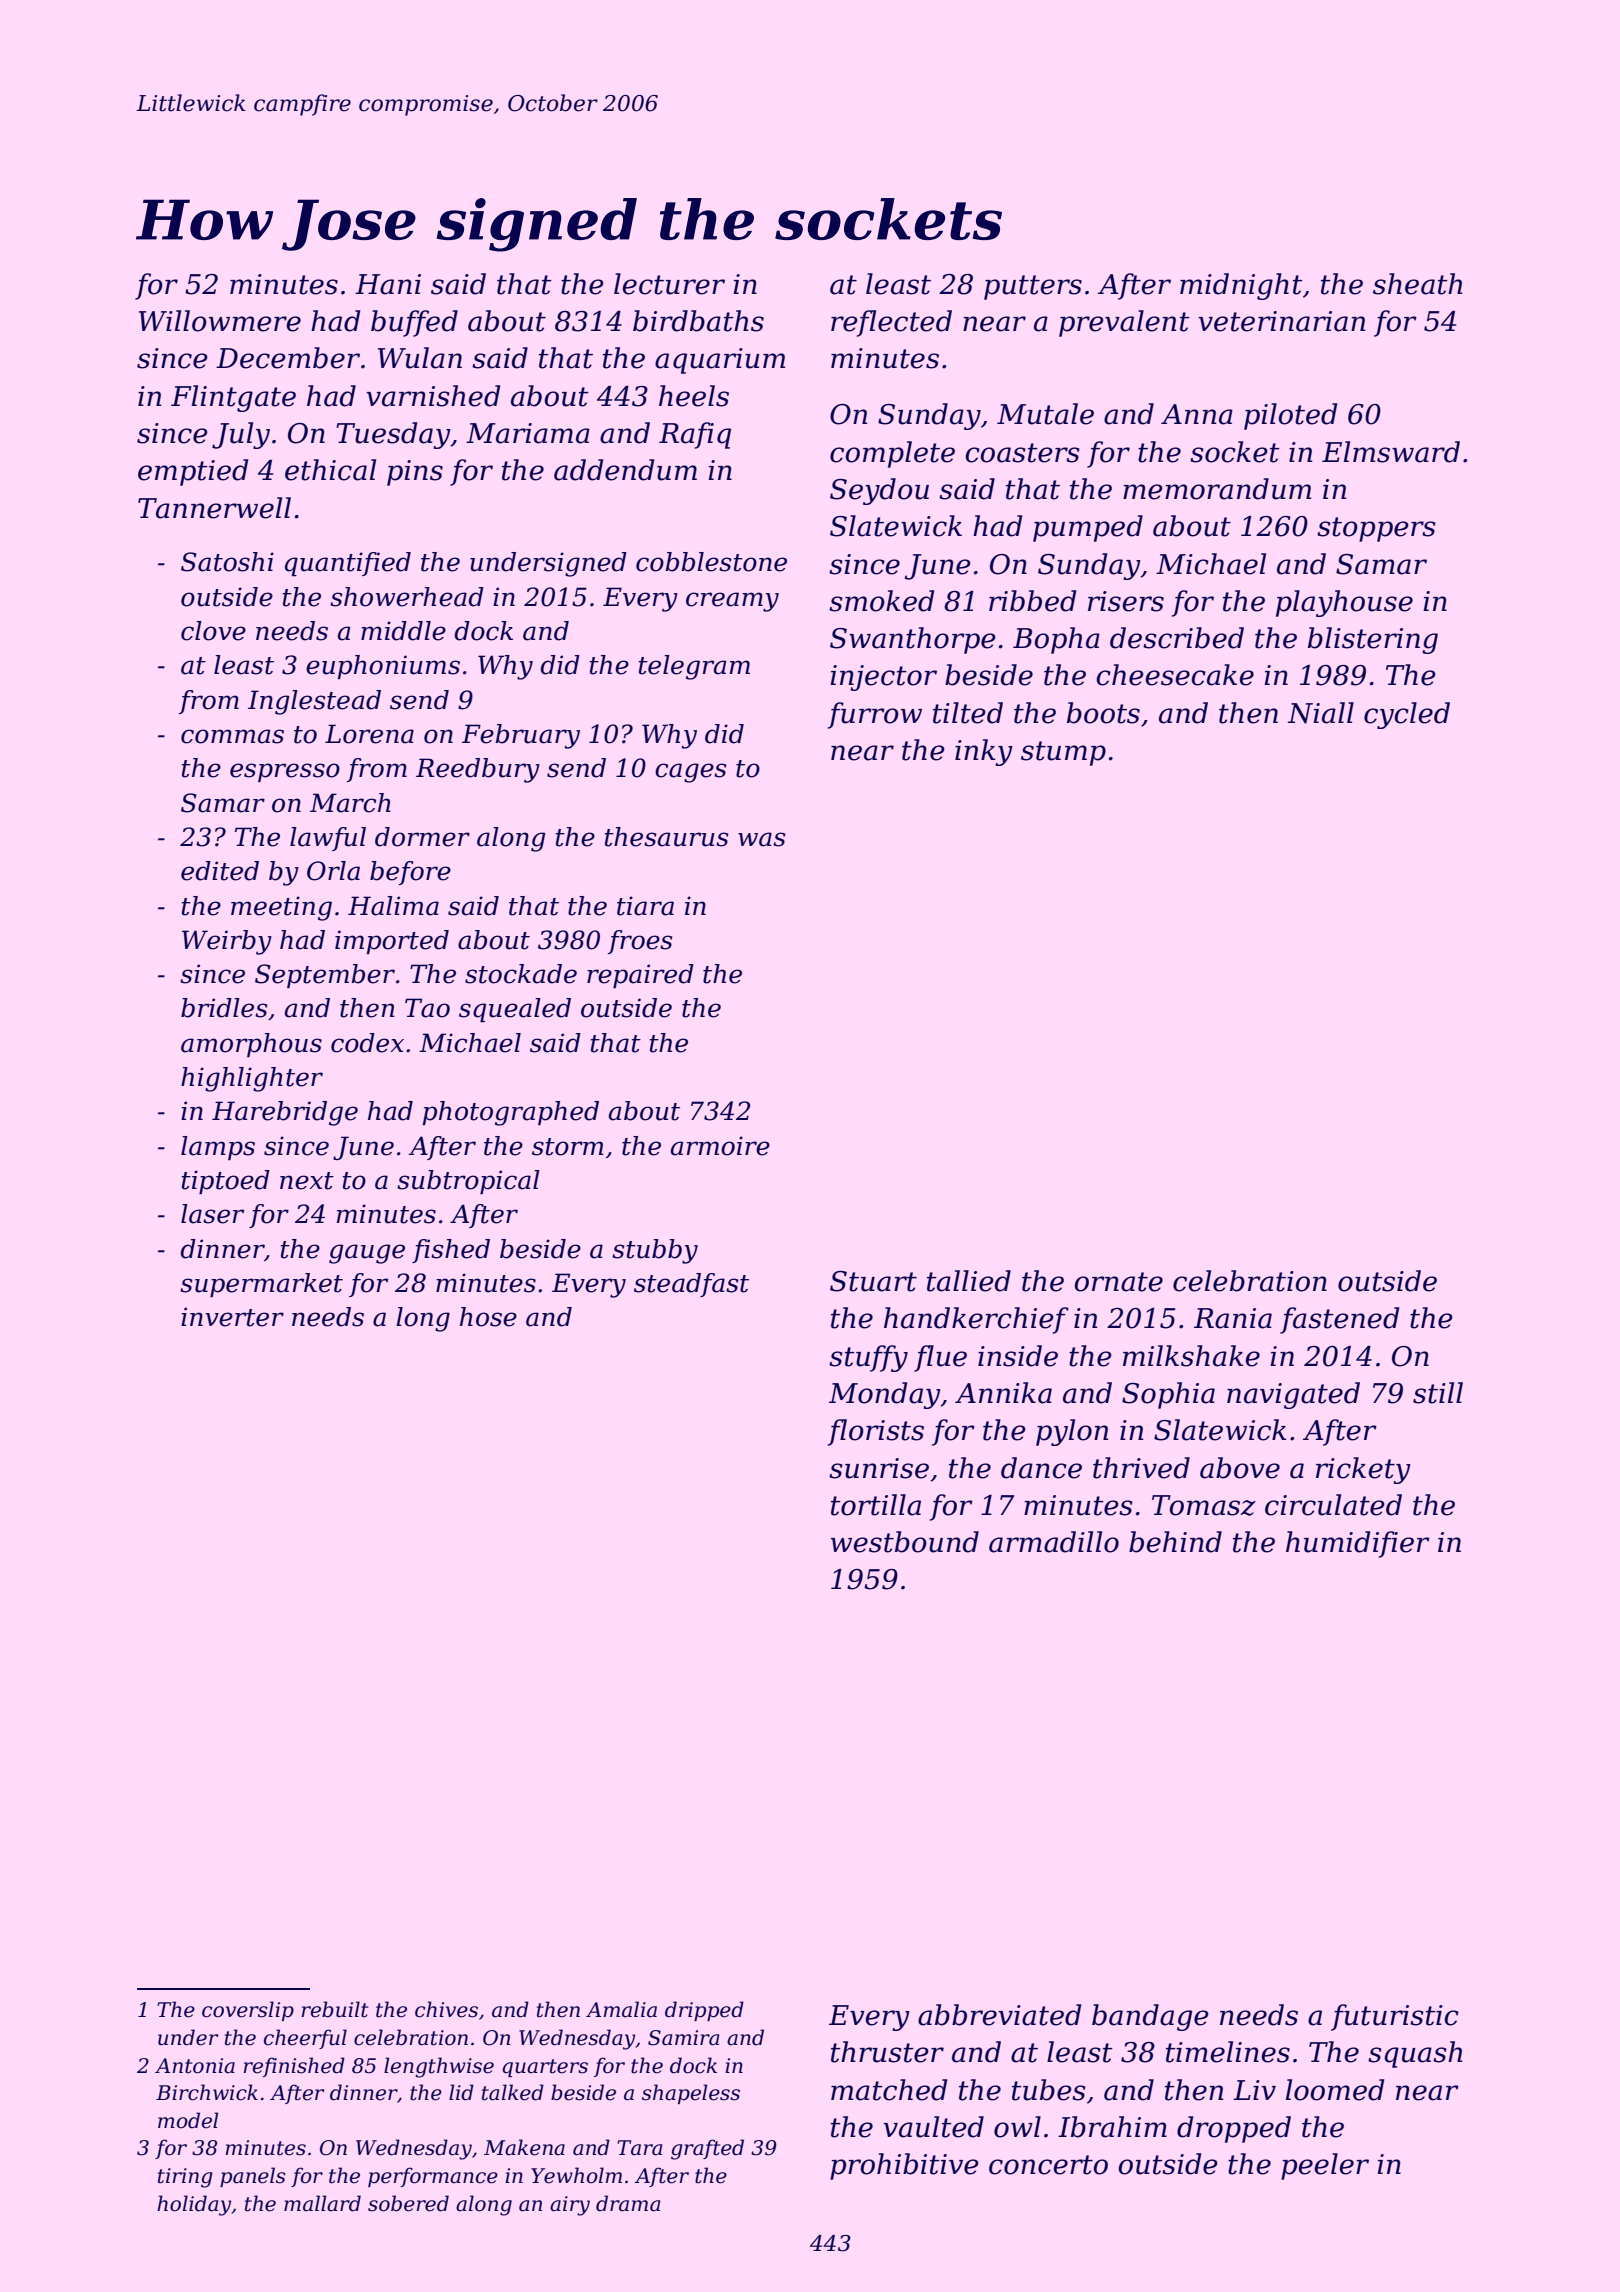 The image size is (1620, 2292). I want to click on cheerful, so click(305, 2039).
